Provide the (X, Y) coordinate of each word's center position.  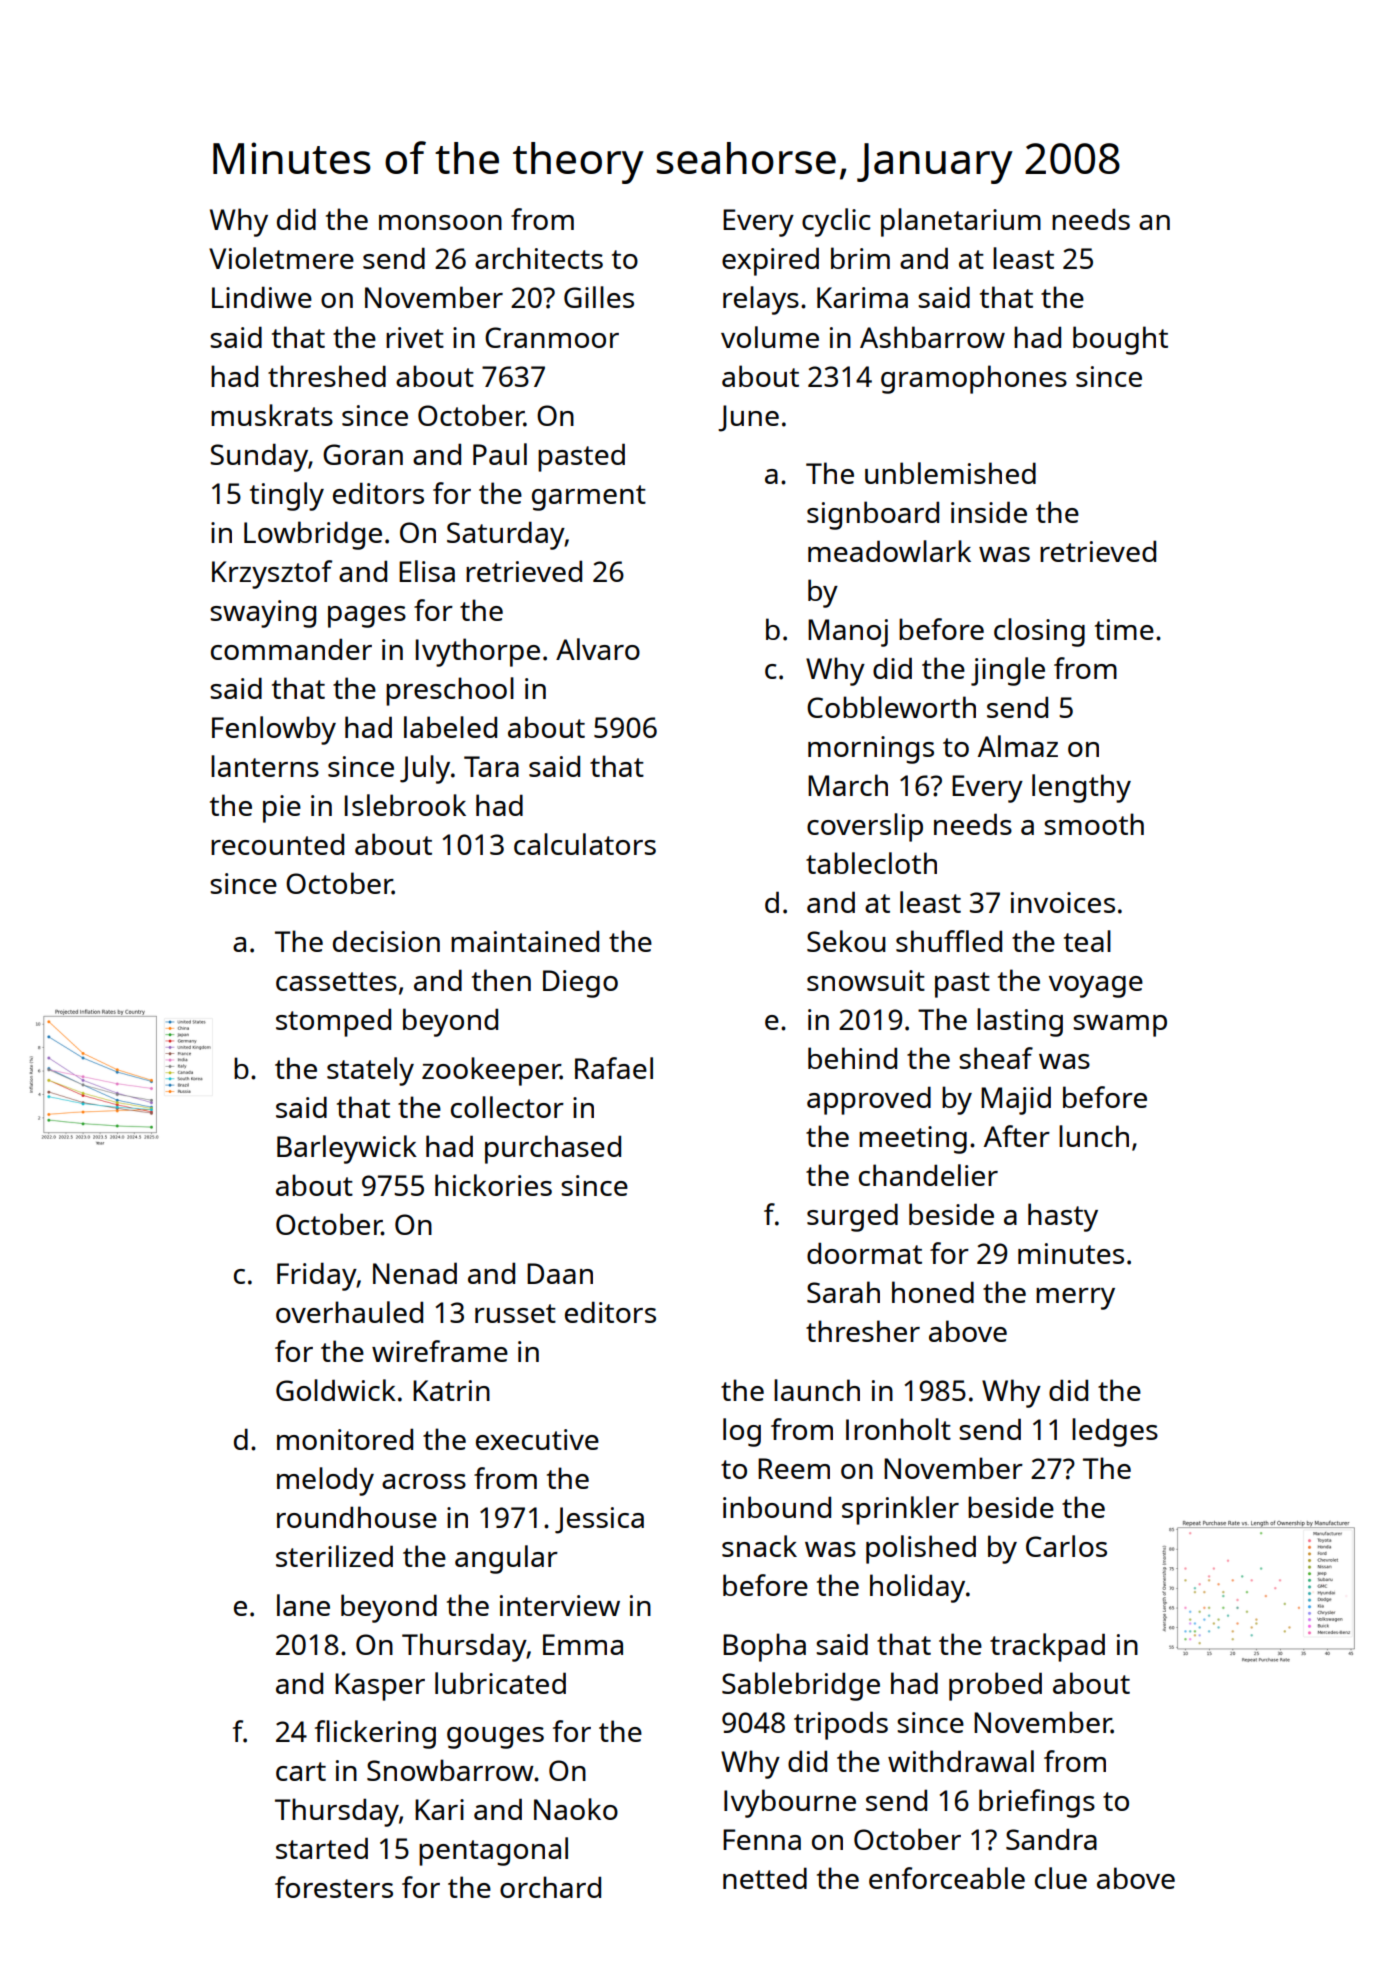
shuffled (949, 941)
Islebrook (405, 805)
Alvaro (598, 649)
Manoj (848, 633)
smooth (1094, 824)
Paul (500, 454)
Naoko (576, 1809)
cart (301, 1771)
